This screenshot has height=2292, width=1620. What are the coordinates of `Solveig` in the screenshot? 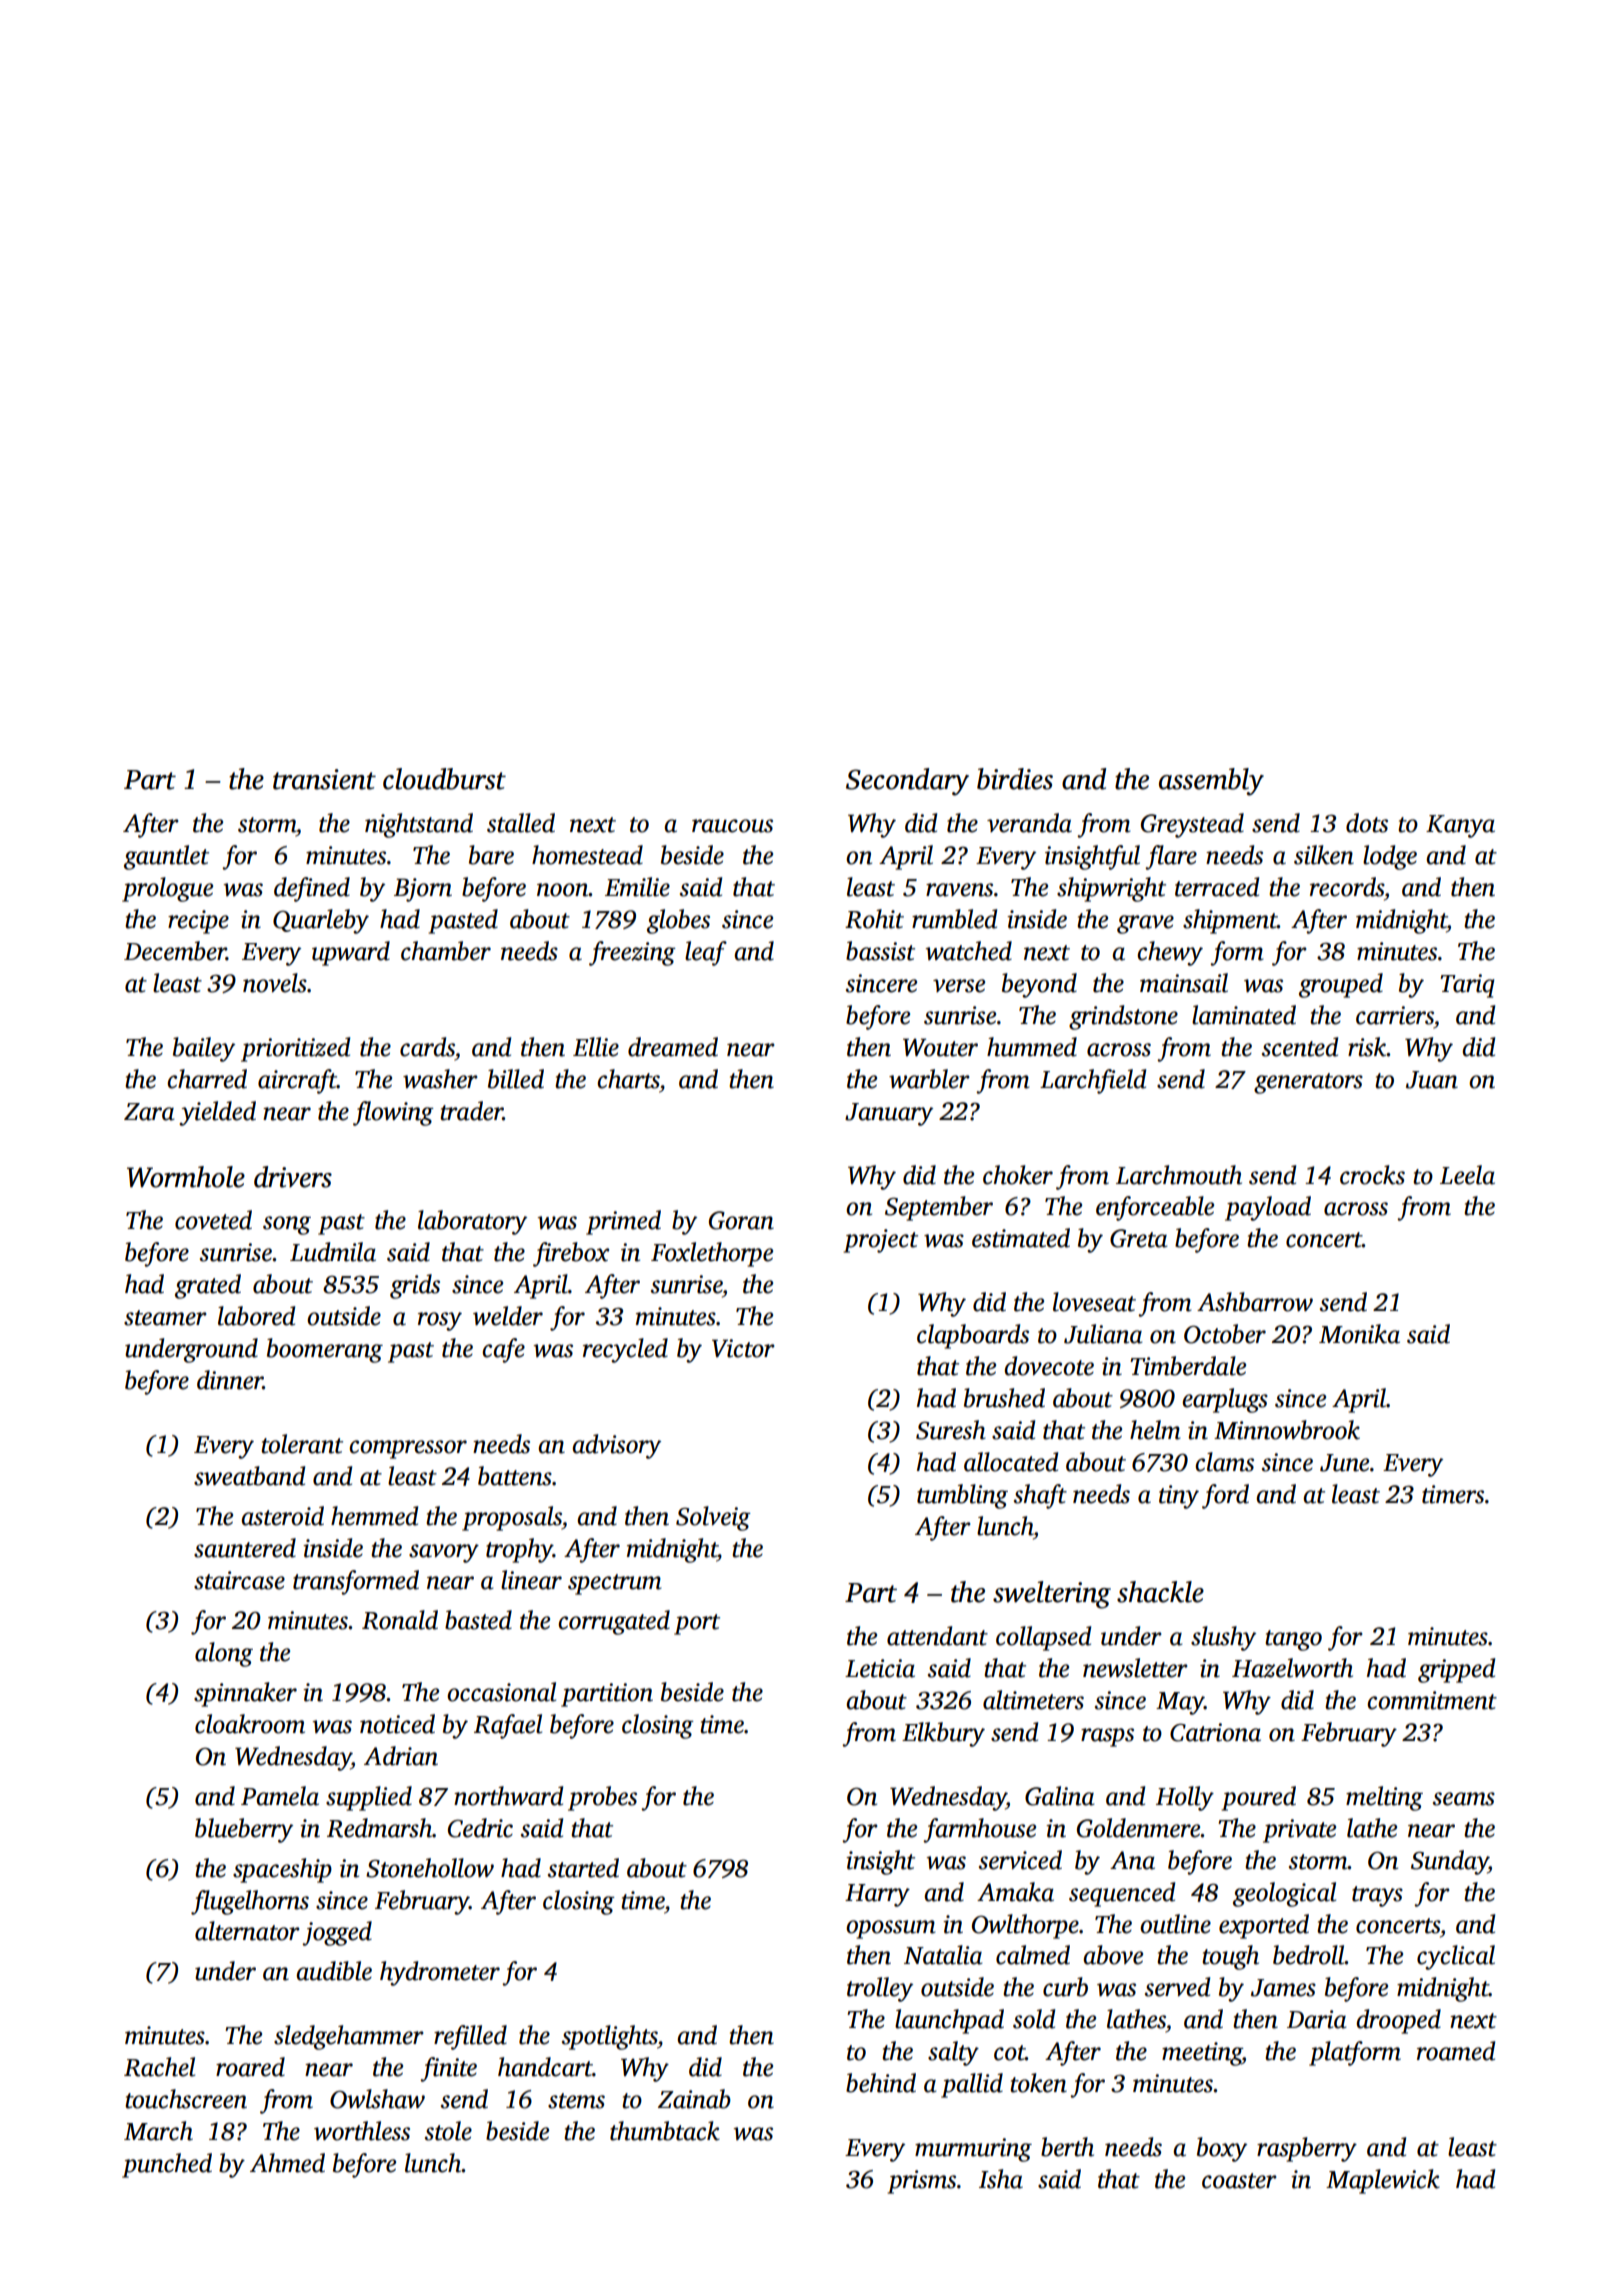 It's located at (713, 1518).
